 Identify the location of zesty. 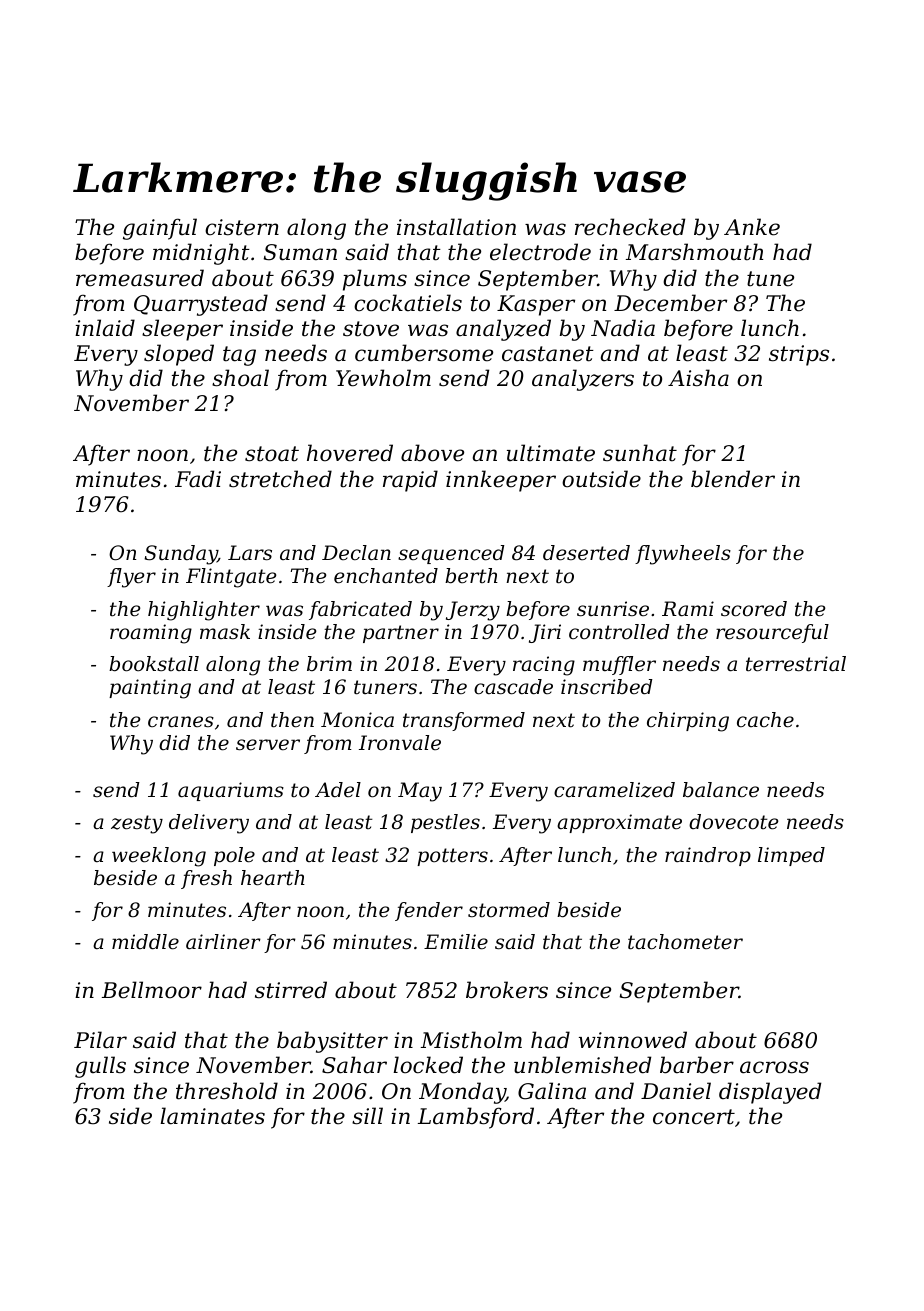
(137, 824).
